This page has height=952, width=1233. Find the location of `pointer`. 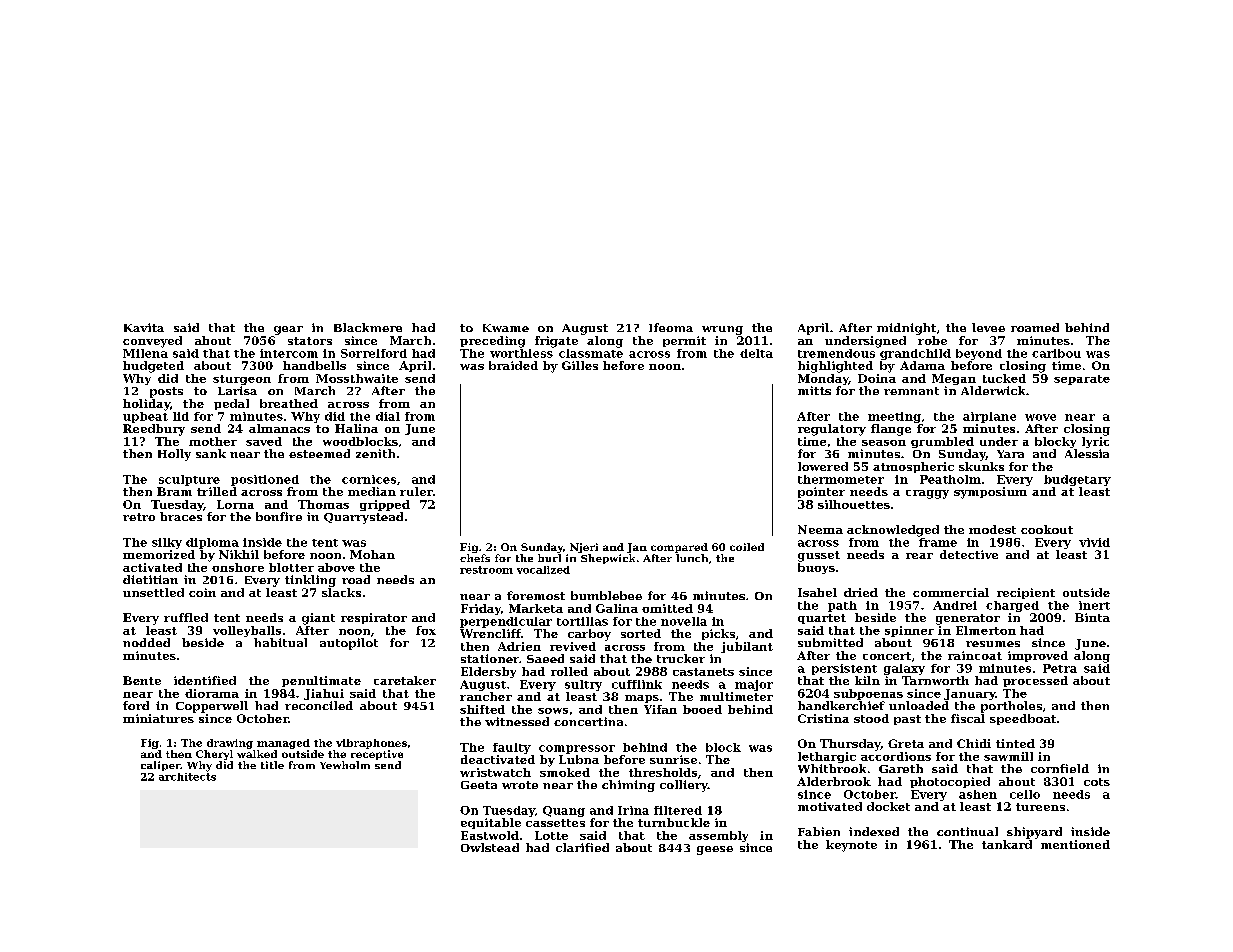

pointer is located at coordinates (821, 492).
